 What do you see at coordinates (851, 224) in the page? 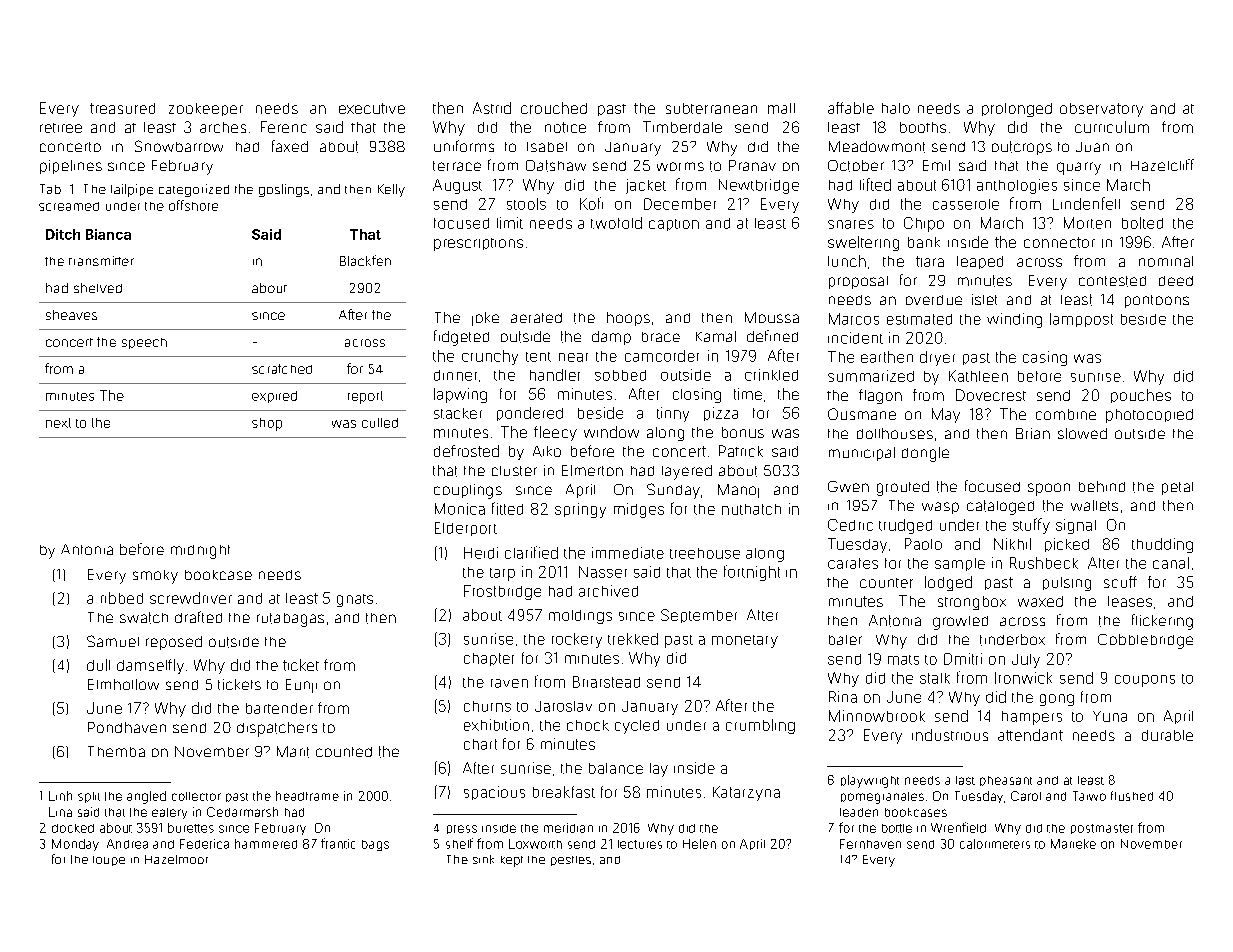
I see `snares` at bounding box center [851, 224].
